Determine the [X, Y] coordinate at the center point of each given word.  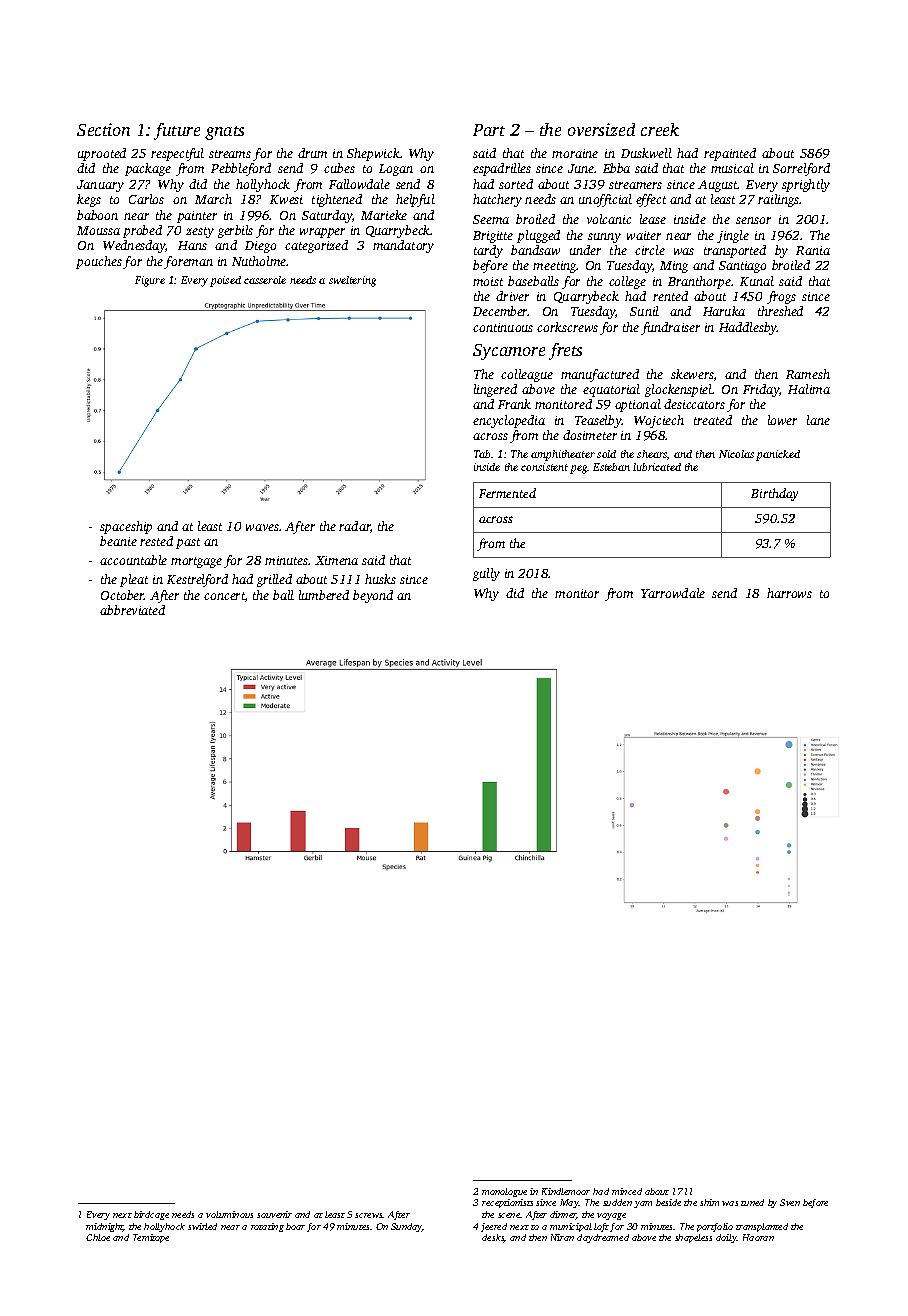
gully [486, 574]
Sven [790, 1202]
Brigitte [493, 237]
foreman [188, 262]
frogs [781, 297]
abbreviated [132, 610]
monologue [504, 1192]
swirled [202, 1226]
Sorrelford [801, 169]
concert [224, 596]
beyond [373, 596]
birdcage [151, 1215]
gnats [224, 133]
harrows [789, 593]
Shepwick [373, 154]
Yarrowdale [673, 593]
